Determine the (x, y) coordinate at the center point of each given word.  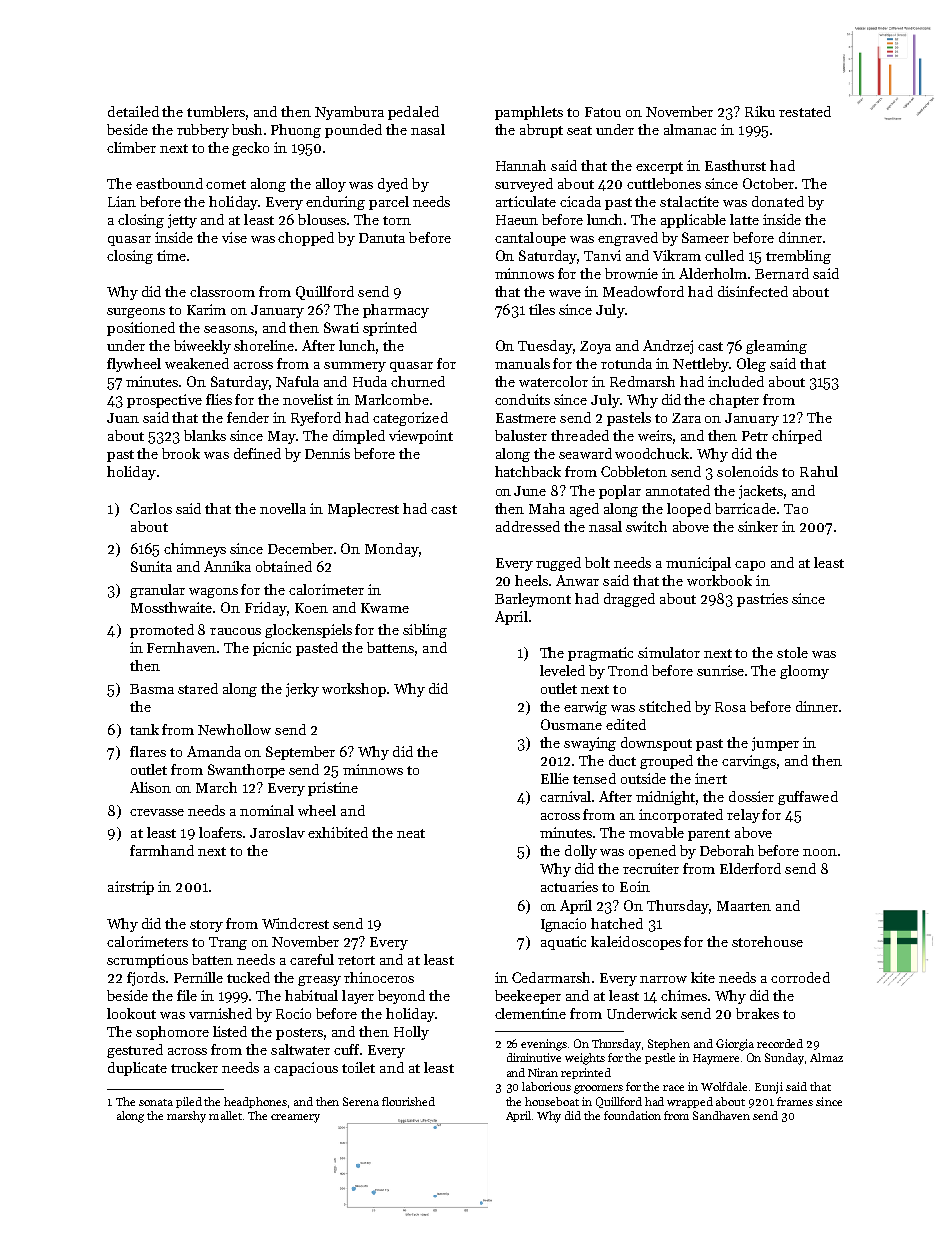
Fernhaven (181, 647)
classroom (222, 291)
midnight (666, 798)
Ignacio (563, 925)
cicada (580, 201)
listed (230, 1031)
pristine (333, 789)
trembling (798, 257)
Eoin (635, 886)
